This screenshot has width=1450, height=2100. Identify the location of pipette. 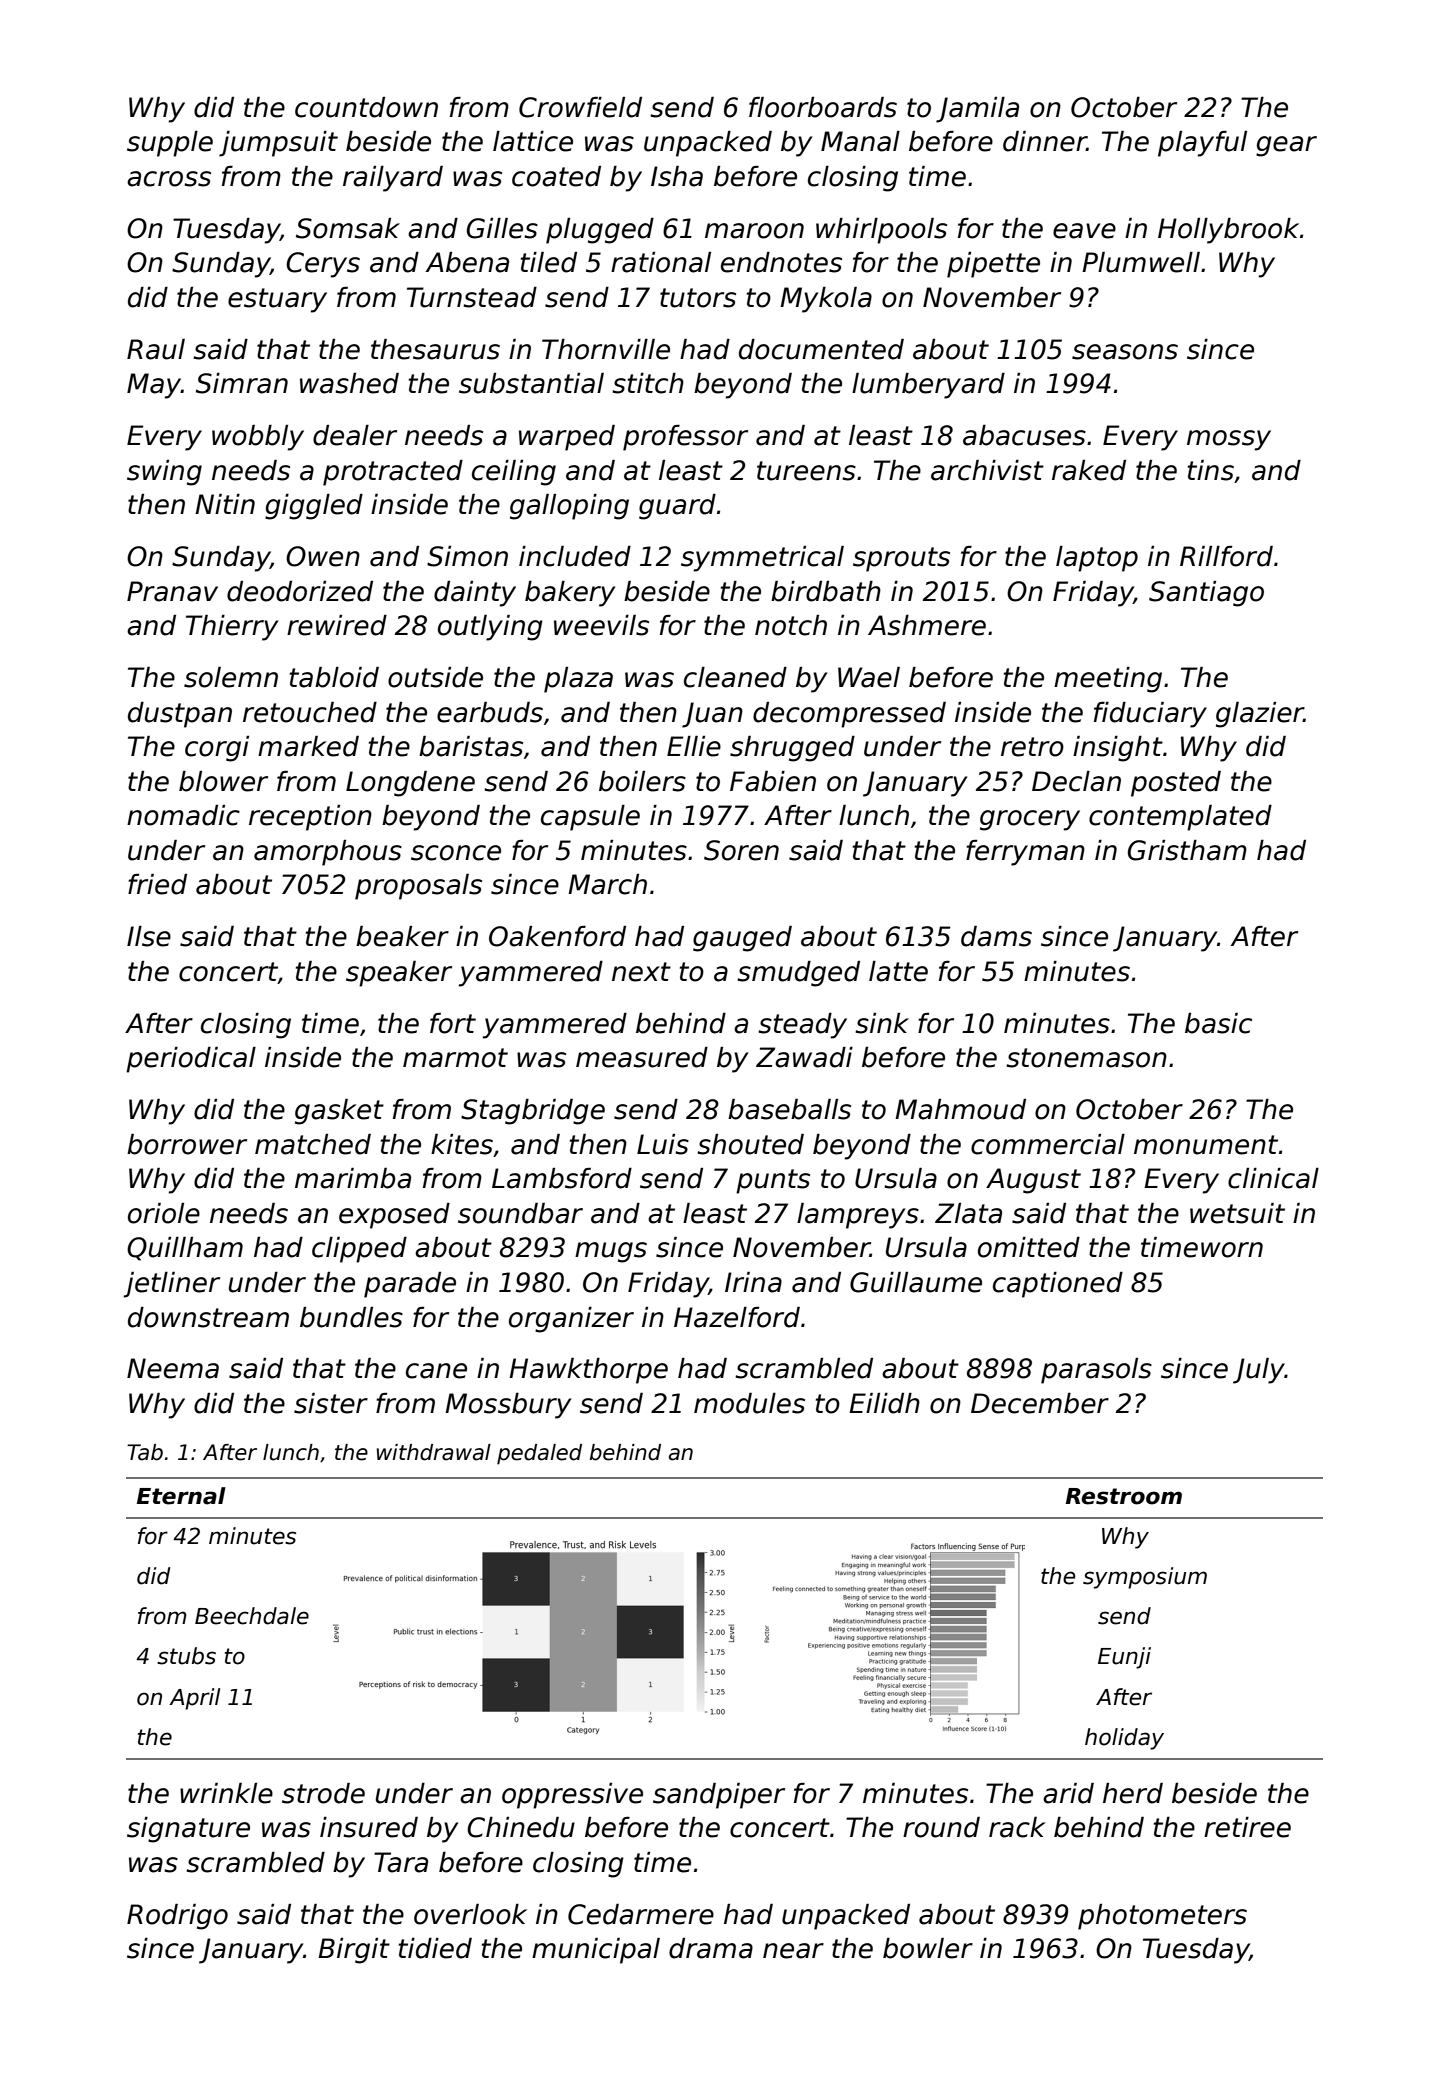
(993, 265).
